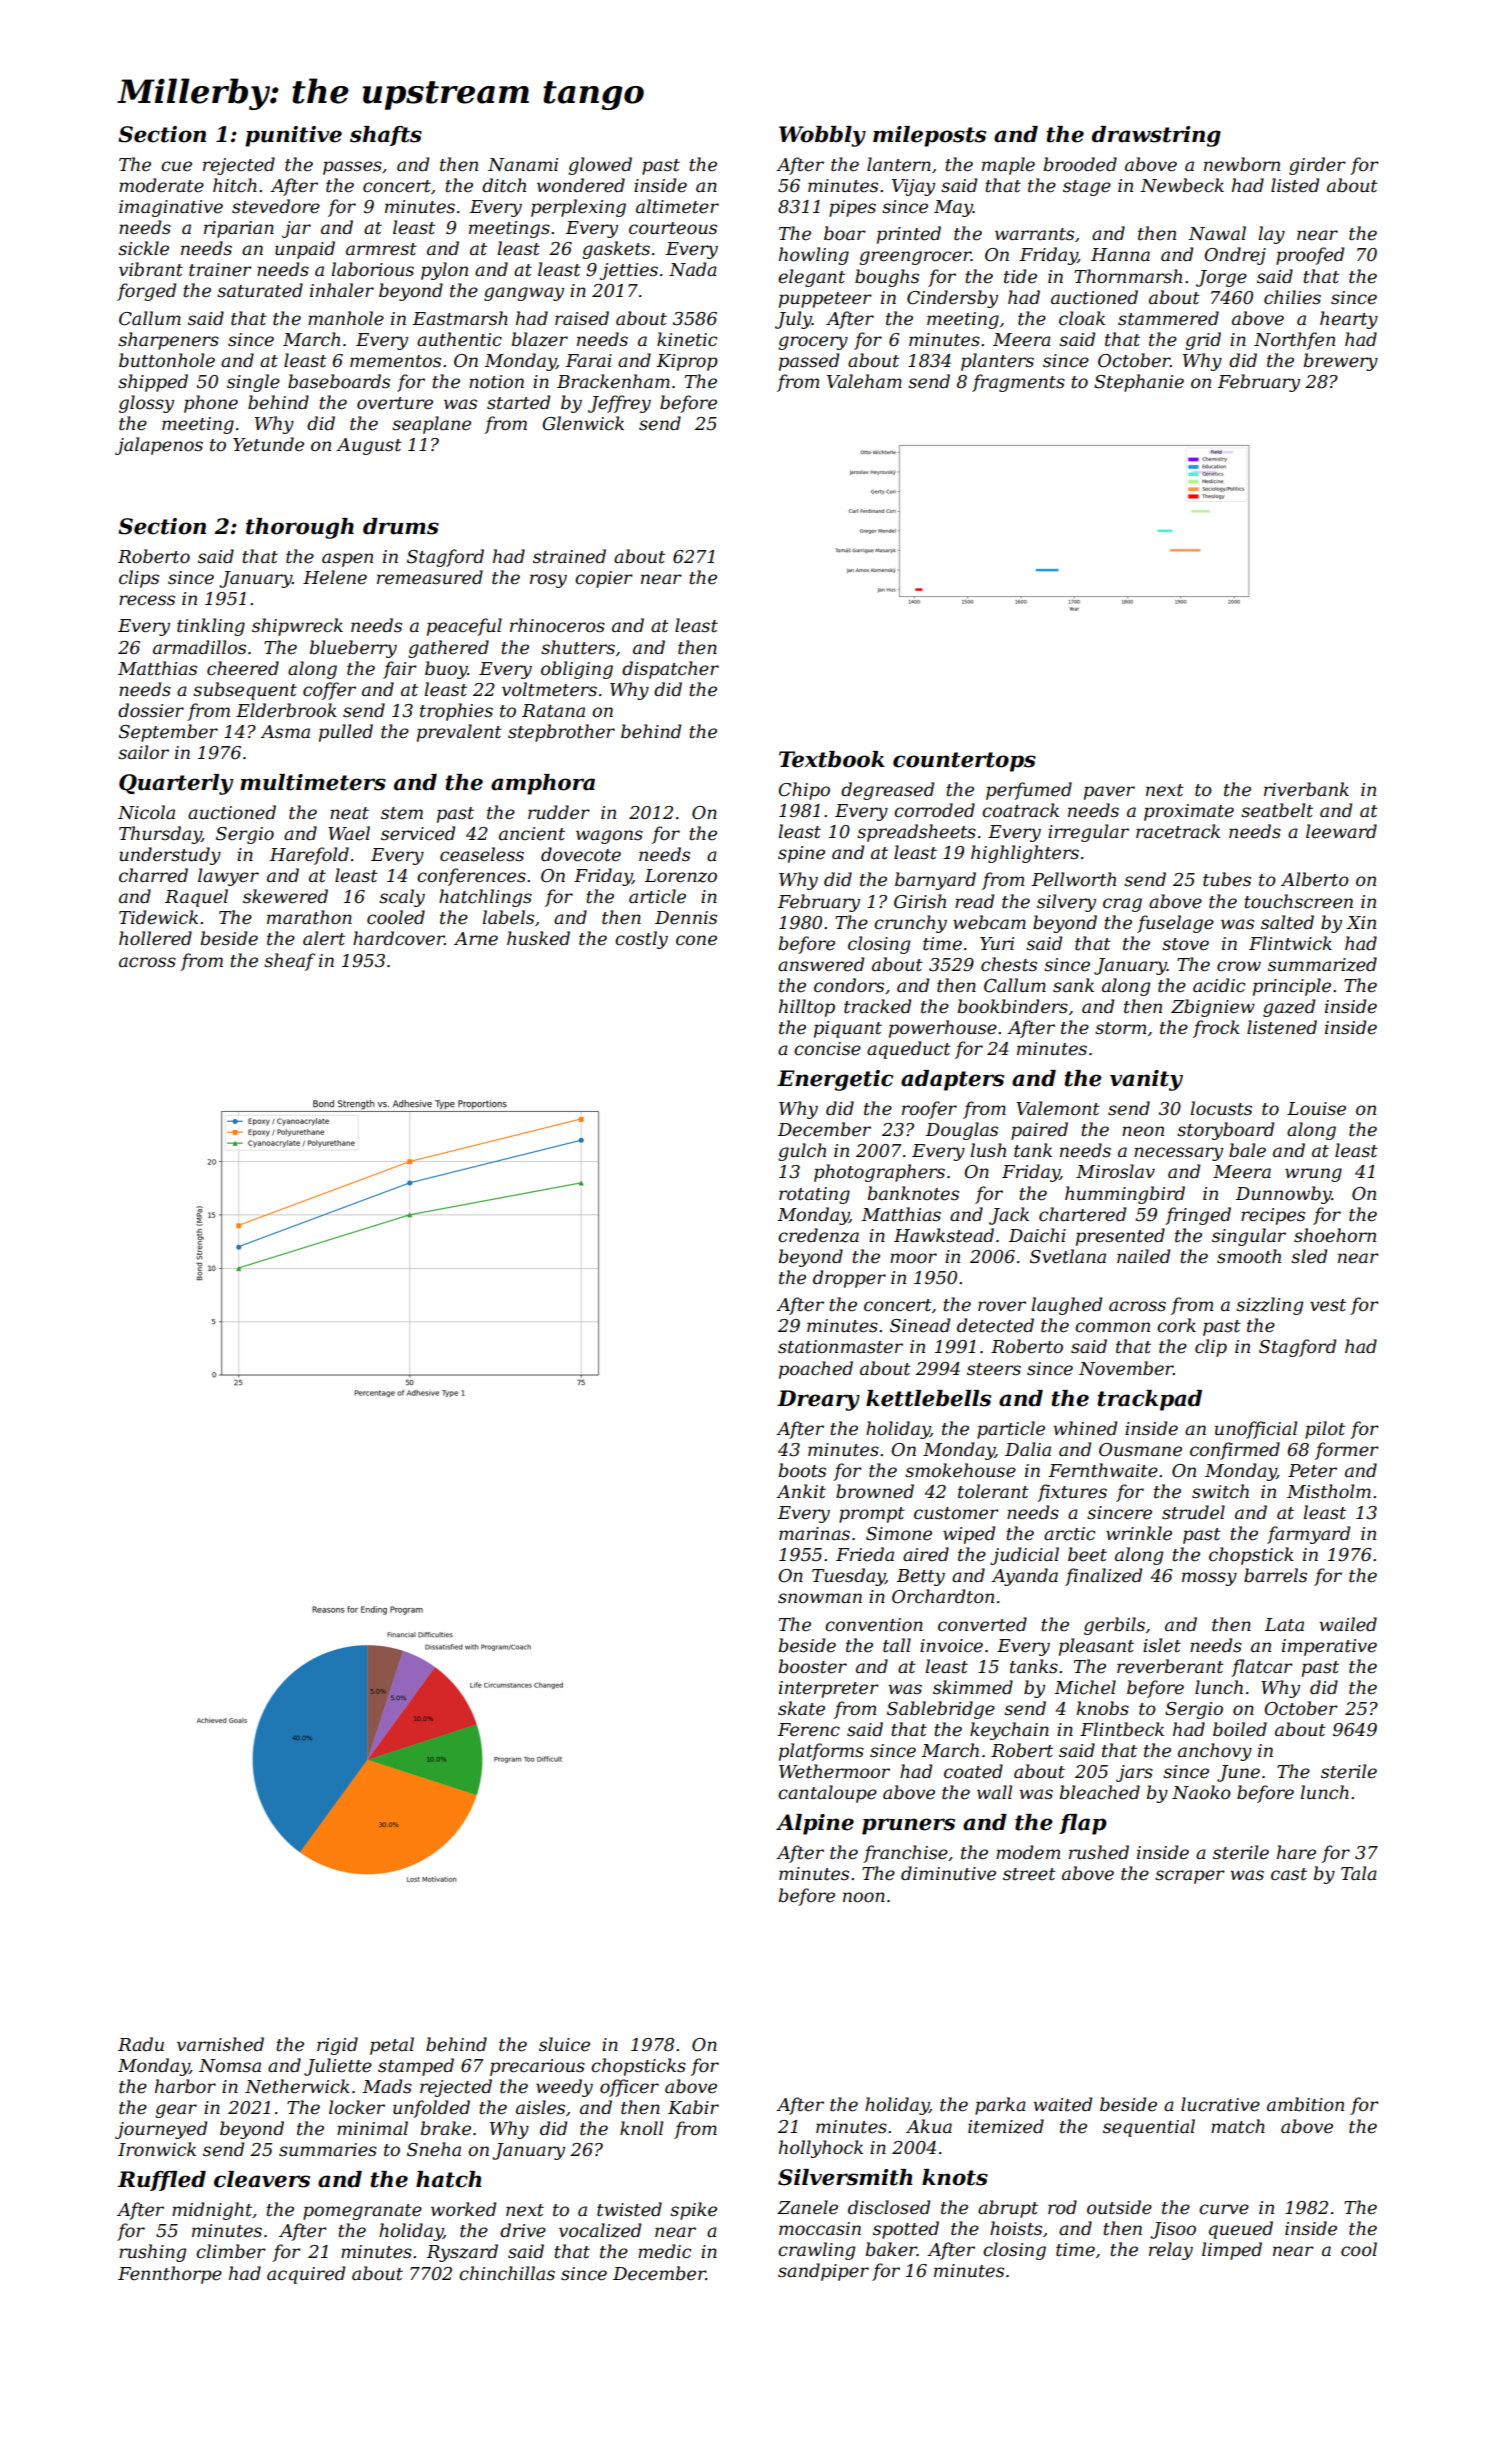  What do you see at coordinates (1306, 789) in the image?
I see `riverbank` at bounding box center [1306, 789].
